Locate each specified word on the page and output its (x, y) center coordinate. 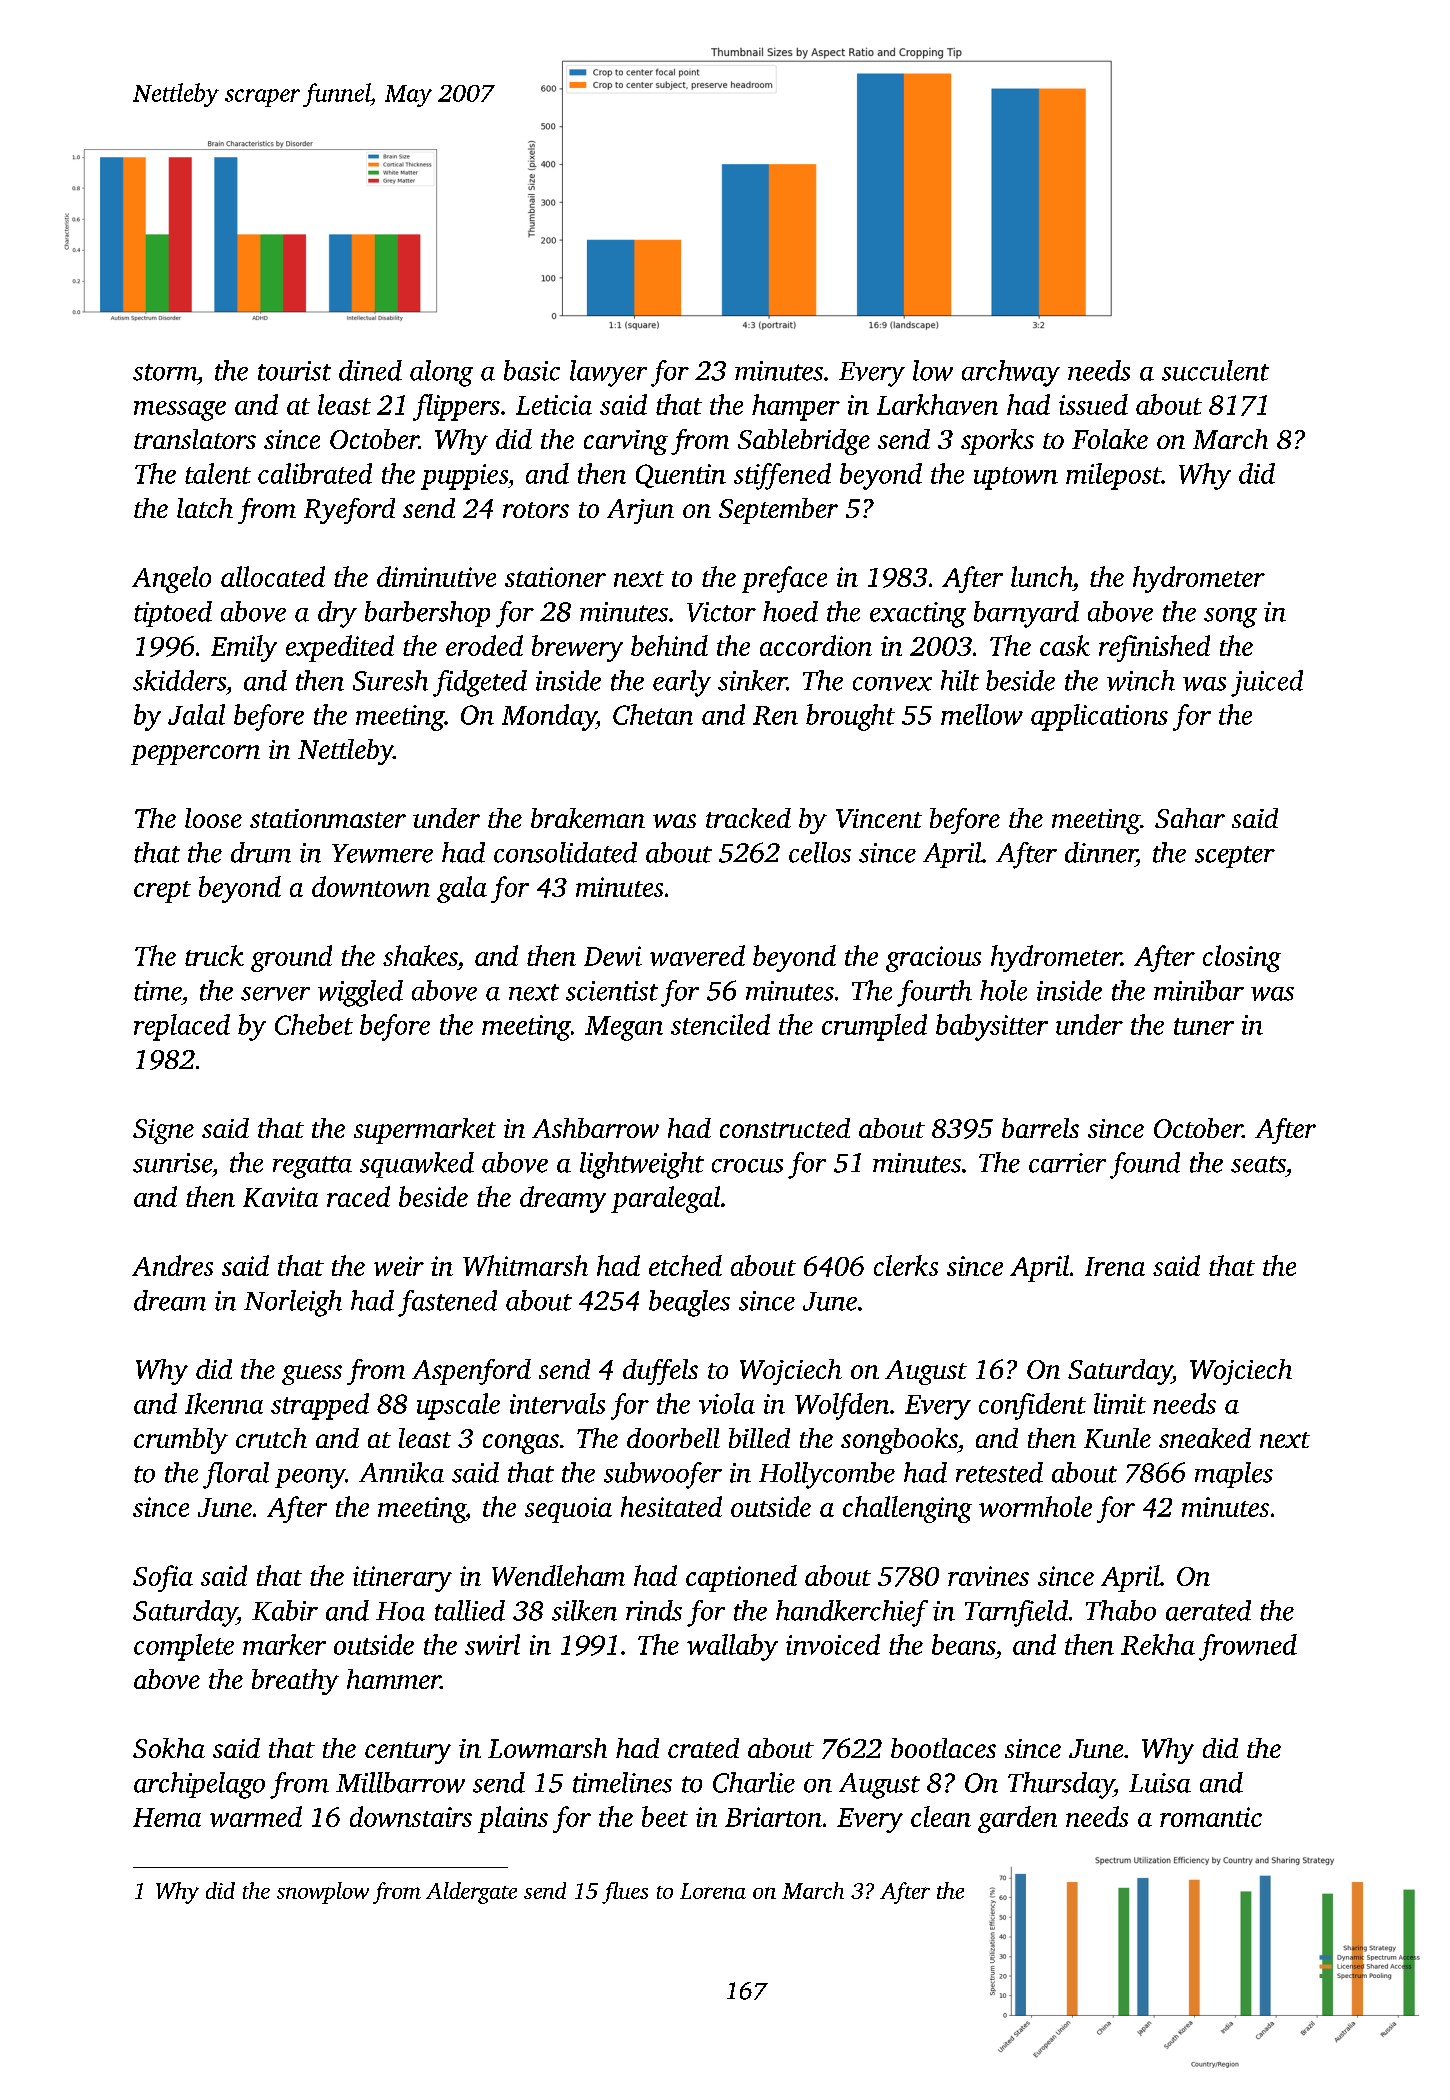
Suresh (390, 680)
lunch (1042, 576)
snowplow (323, 1893)
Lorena (713, 1891)
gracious (933, 959)
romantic (1211, 1817)
